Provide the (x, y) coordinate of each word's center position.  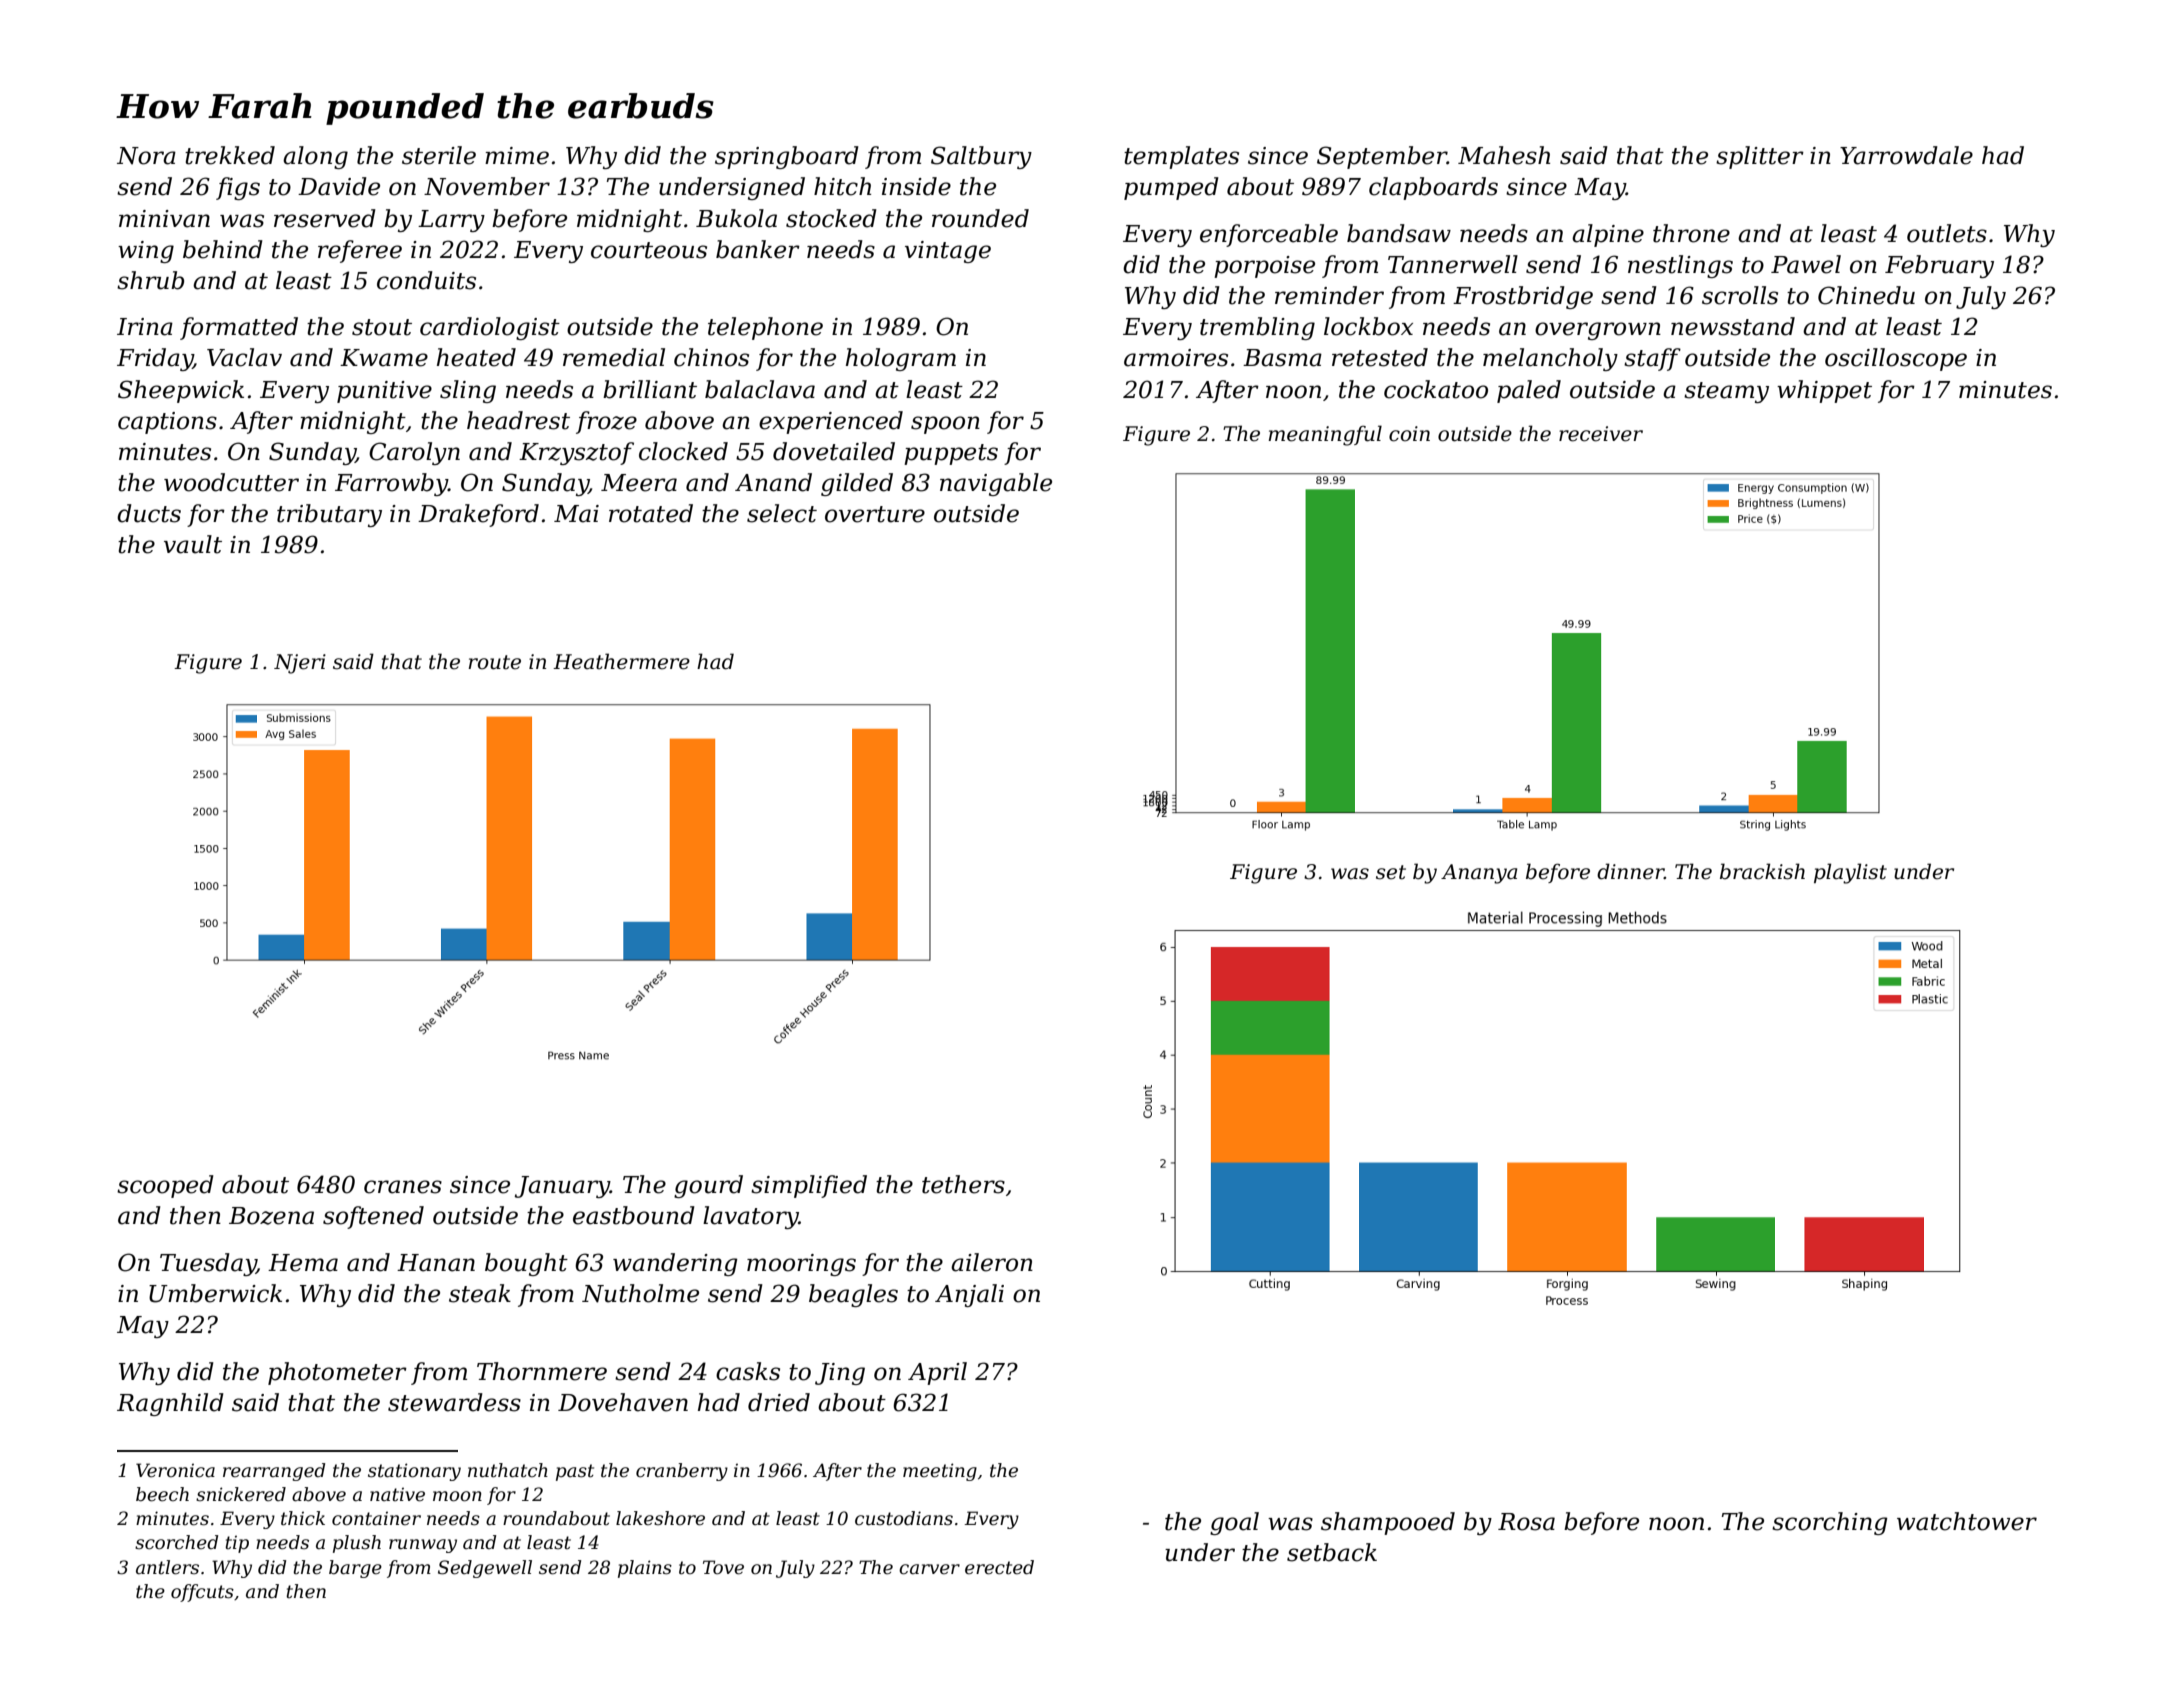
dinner (1630, 871)
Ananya (1479, 874)
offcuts (202, 1593)
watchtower (1967, 1521)
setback (1332, 1552)
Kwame (384, 358)
